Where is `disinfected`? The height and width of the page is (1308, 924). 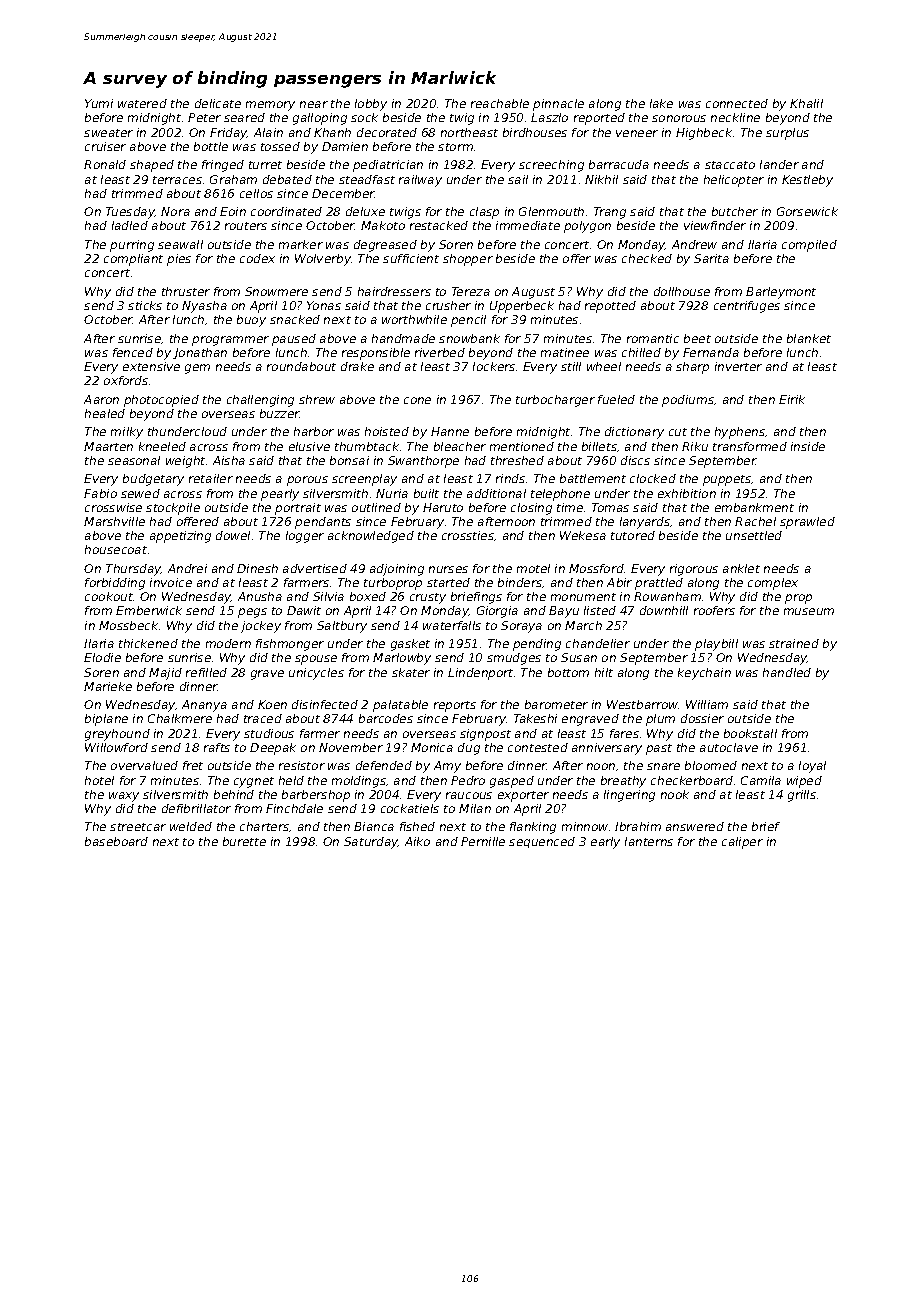
disinfected is located at coordinates (325, 704).
